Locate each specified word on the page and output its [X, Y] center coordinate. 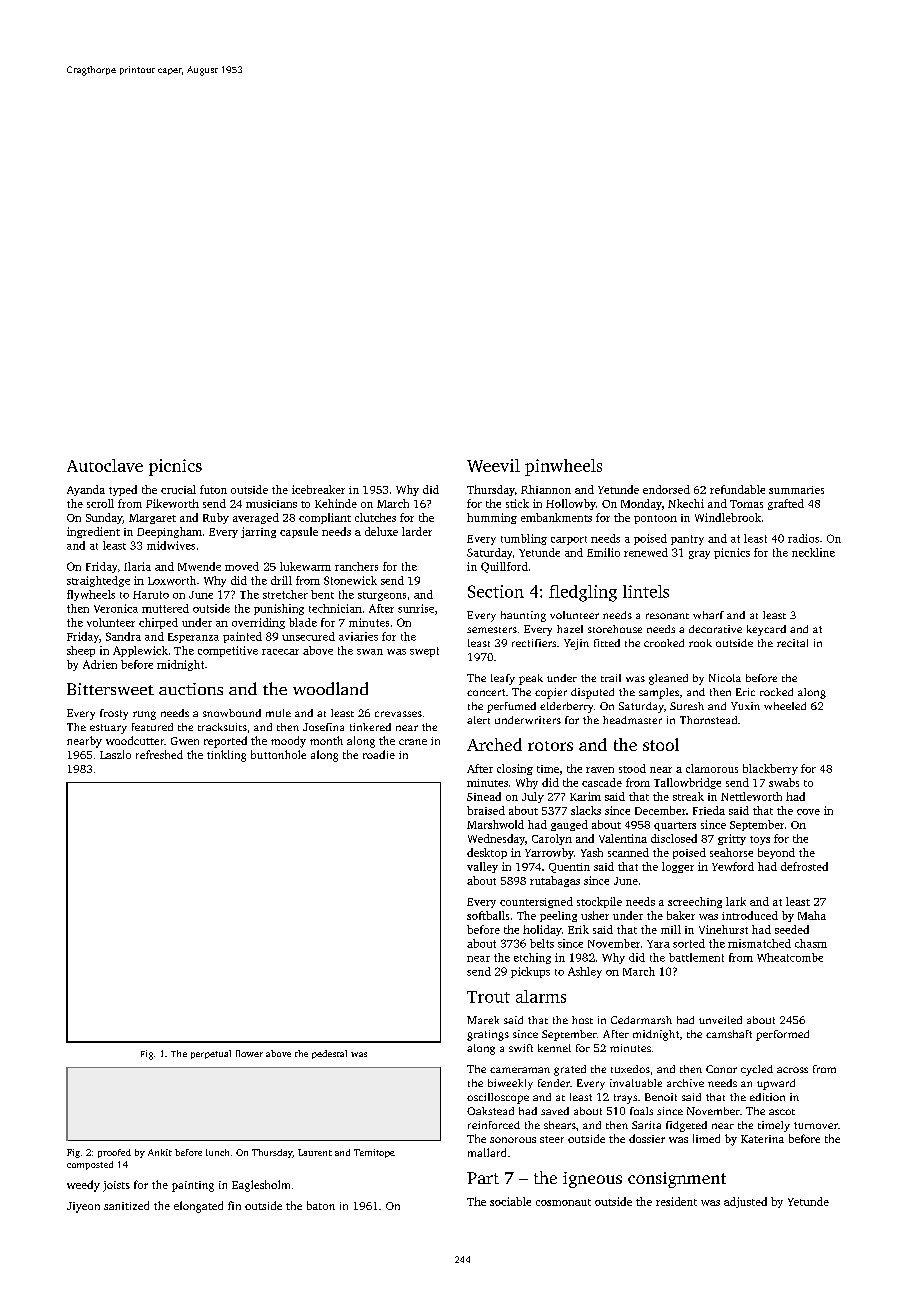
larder [417, 531]
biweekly [510, 1084]
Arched [494, 744]
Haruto [151, 595]
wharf [708, 615]
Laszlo [115, 754]
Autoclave [105, 465]
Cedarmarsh [641, 1020]
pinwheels [563, 467]
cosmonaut [563, 1202]
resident [676, 1201]
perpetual [211, 1054]
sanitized [126, 1205]
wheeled [785, 706]
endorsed [666, 489]
